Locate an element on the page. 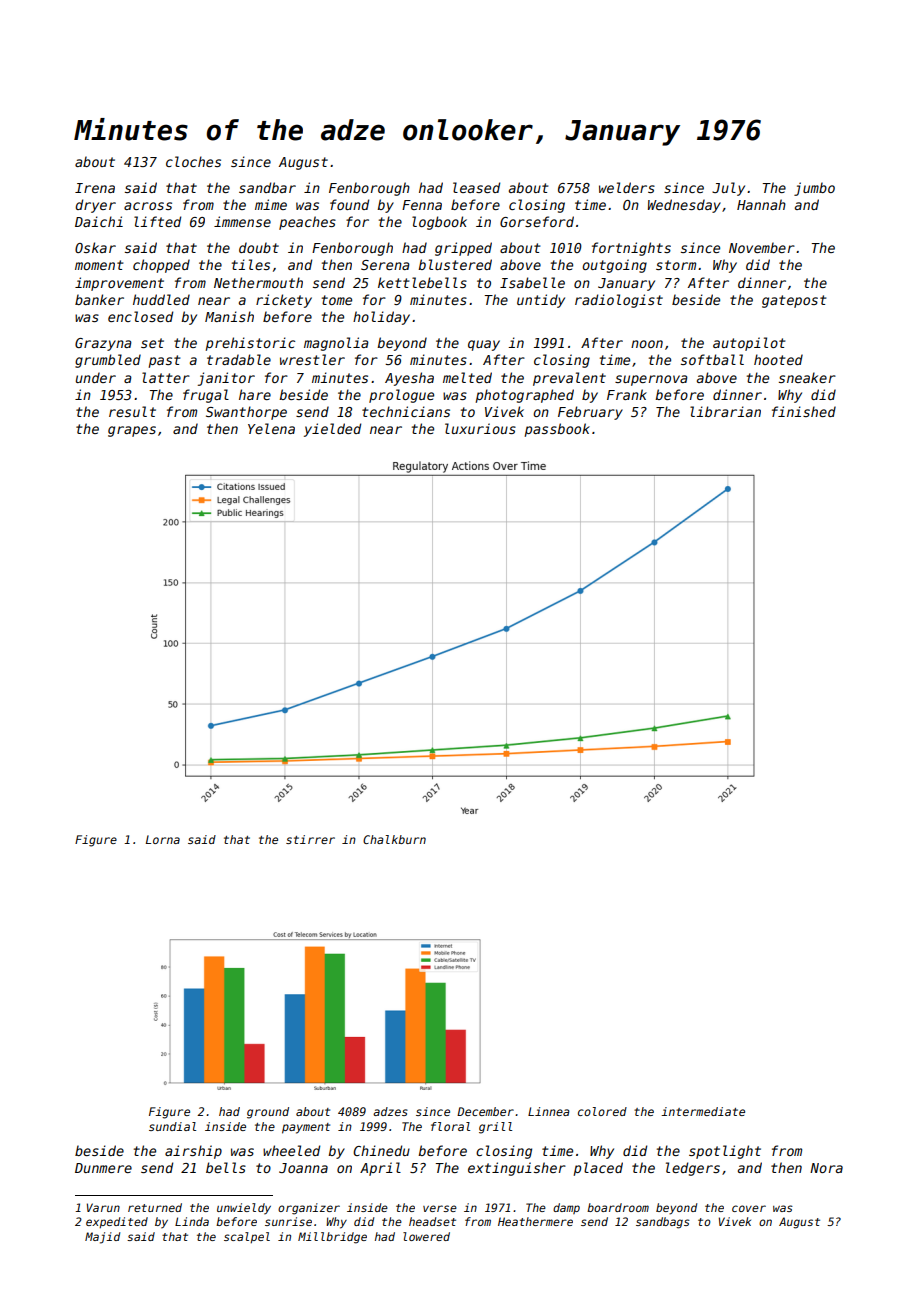  Isabelle is located at coordinates (532, 282).
